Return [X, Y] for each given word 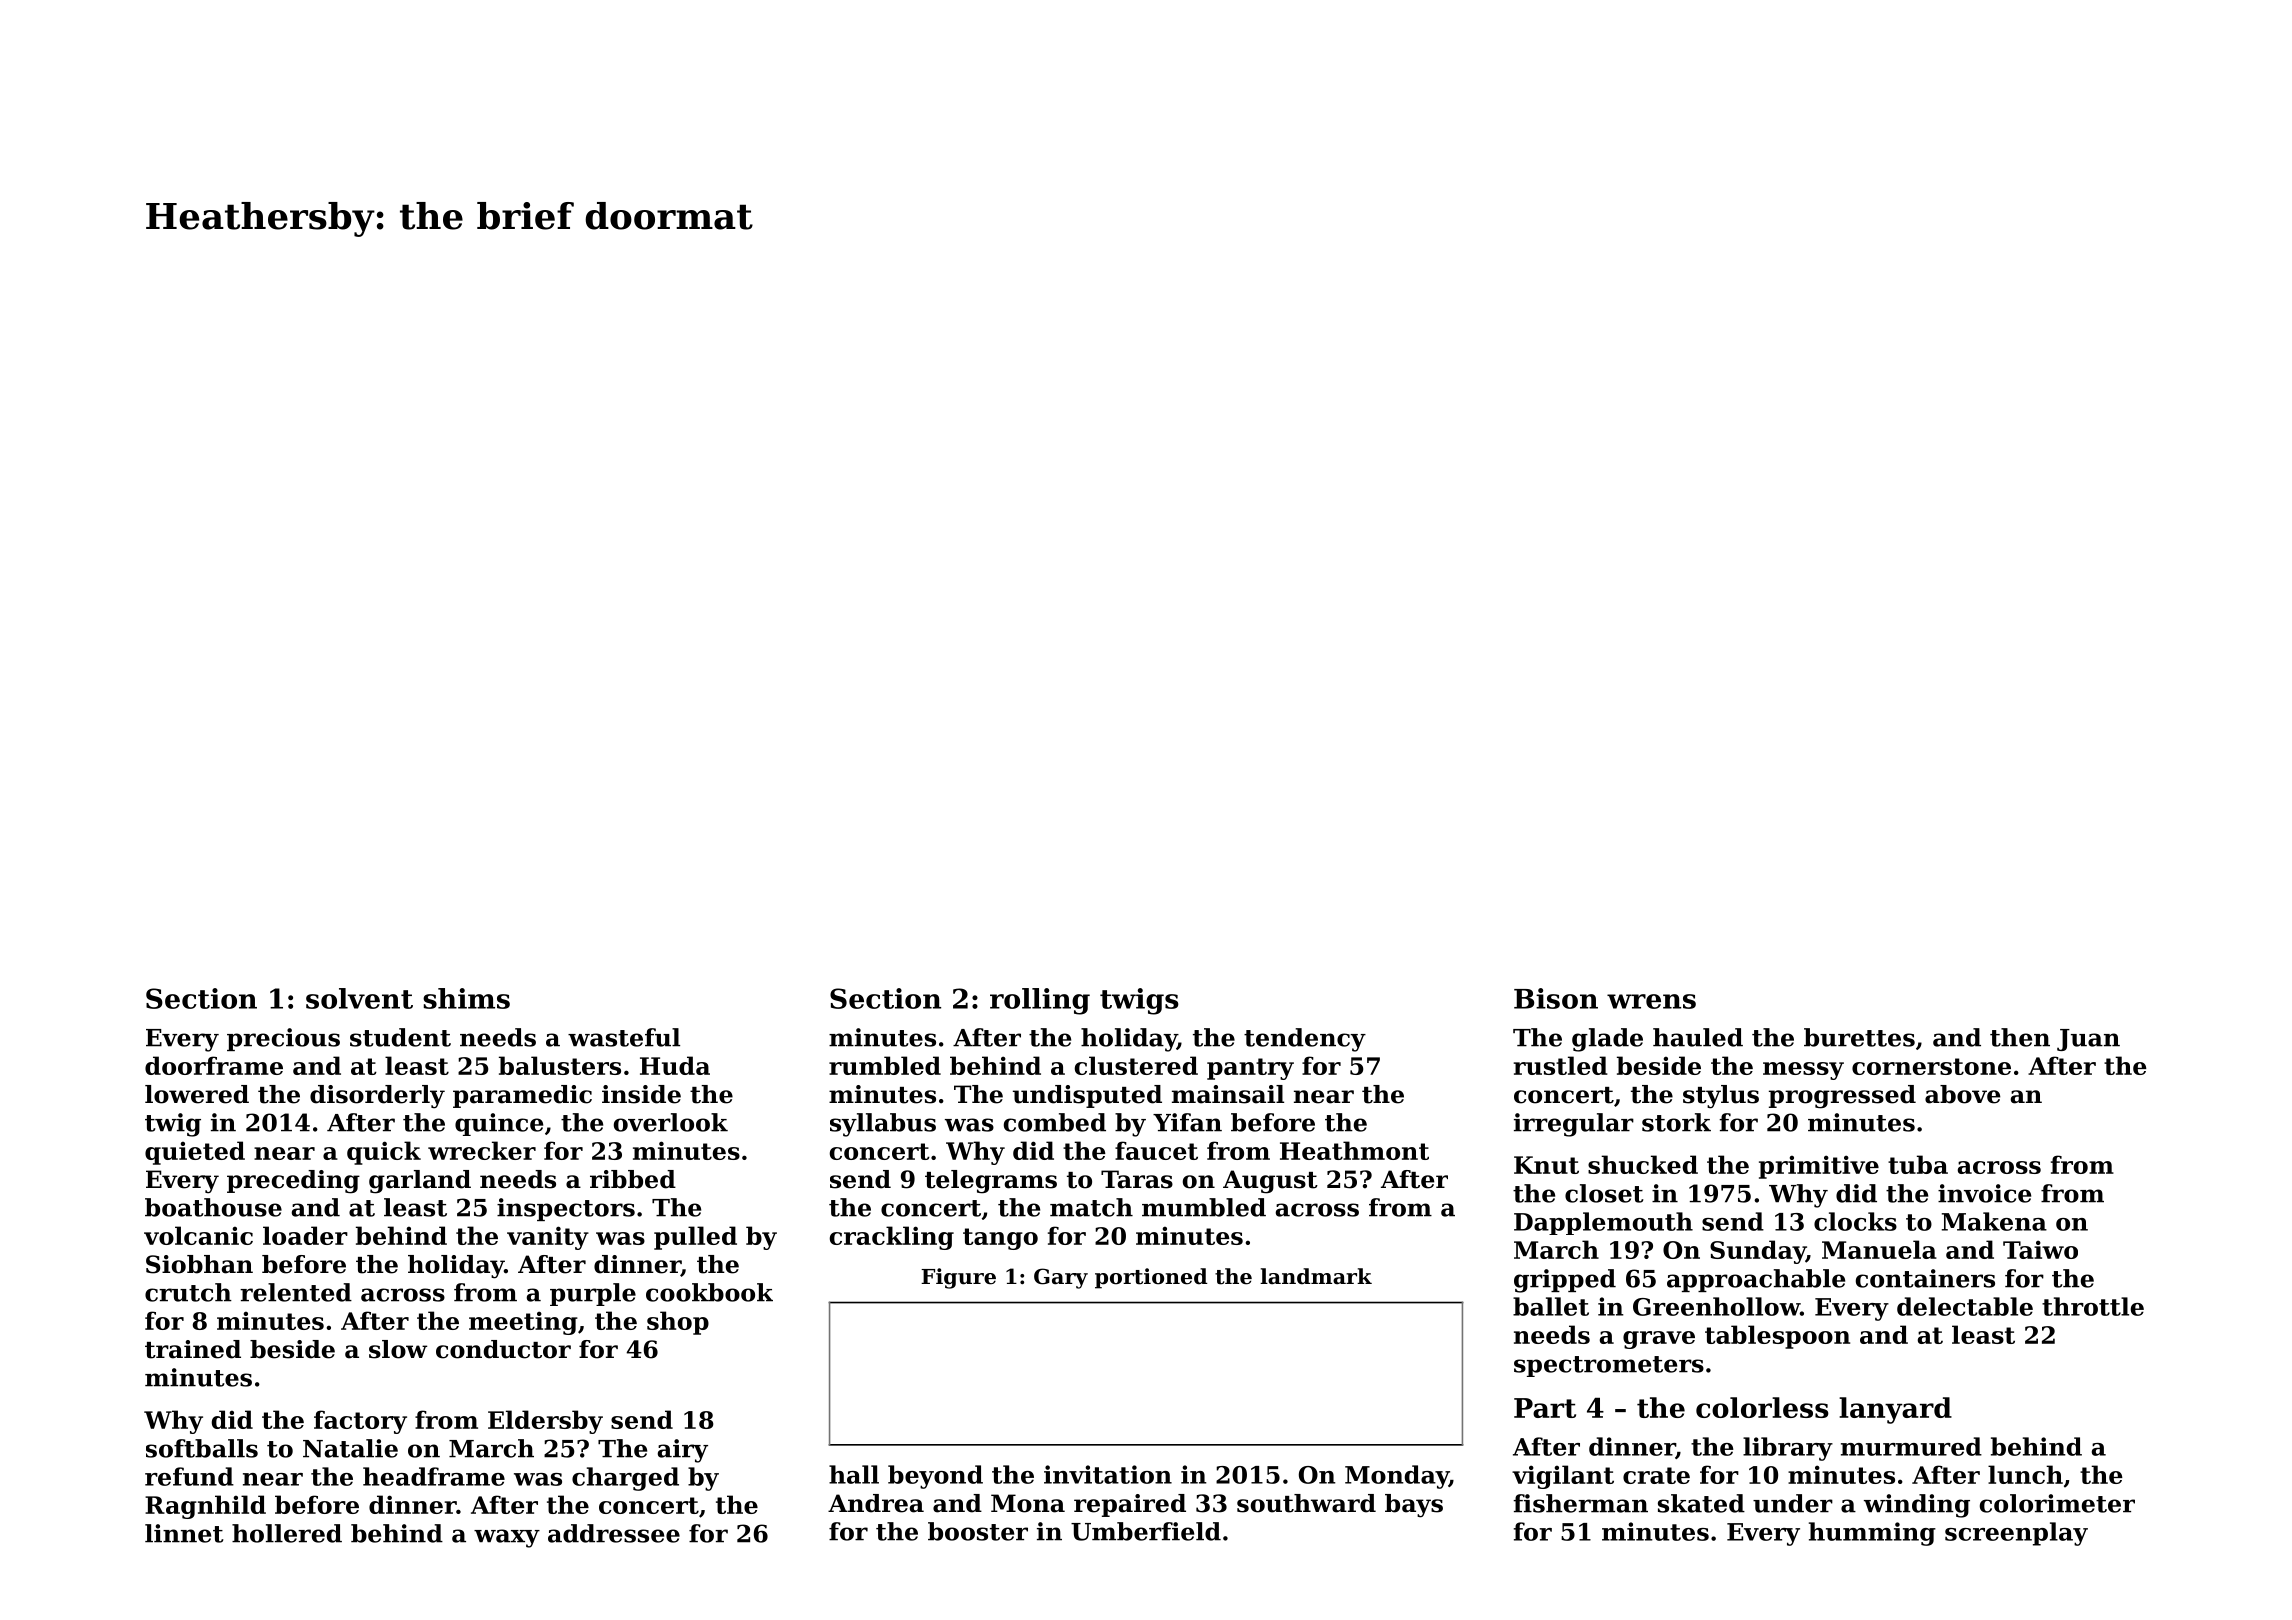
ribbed [633, 1179]
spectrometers [1609, 1366]
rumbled [885, 1065]
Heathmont [1354, 1150]
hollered [287, 1533]
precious [283, 1039]
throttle [2093, 1306]
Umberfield [1146, 1531]
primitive [1819, 1167]
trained [193, 1349]
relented [296, 1292]
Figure [958, 1278]
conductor [503, 1349]
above [1962, 1094]
